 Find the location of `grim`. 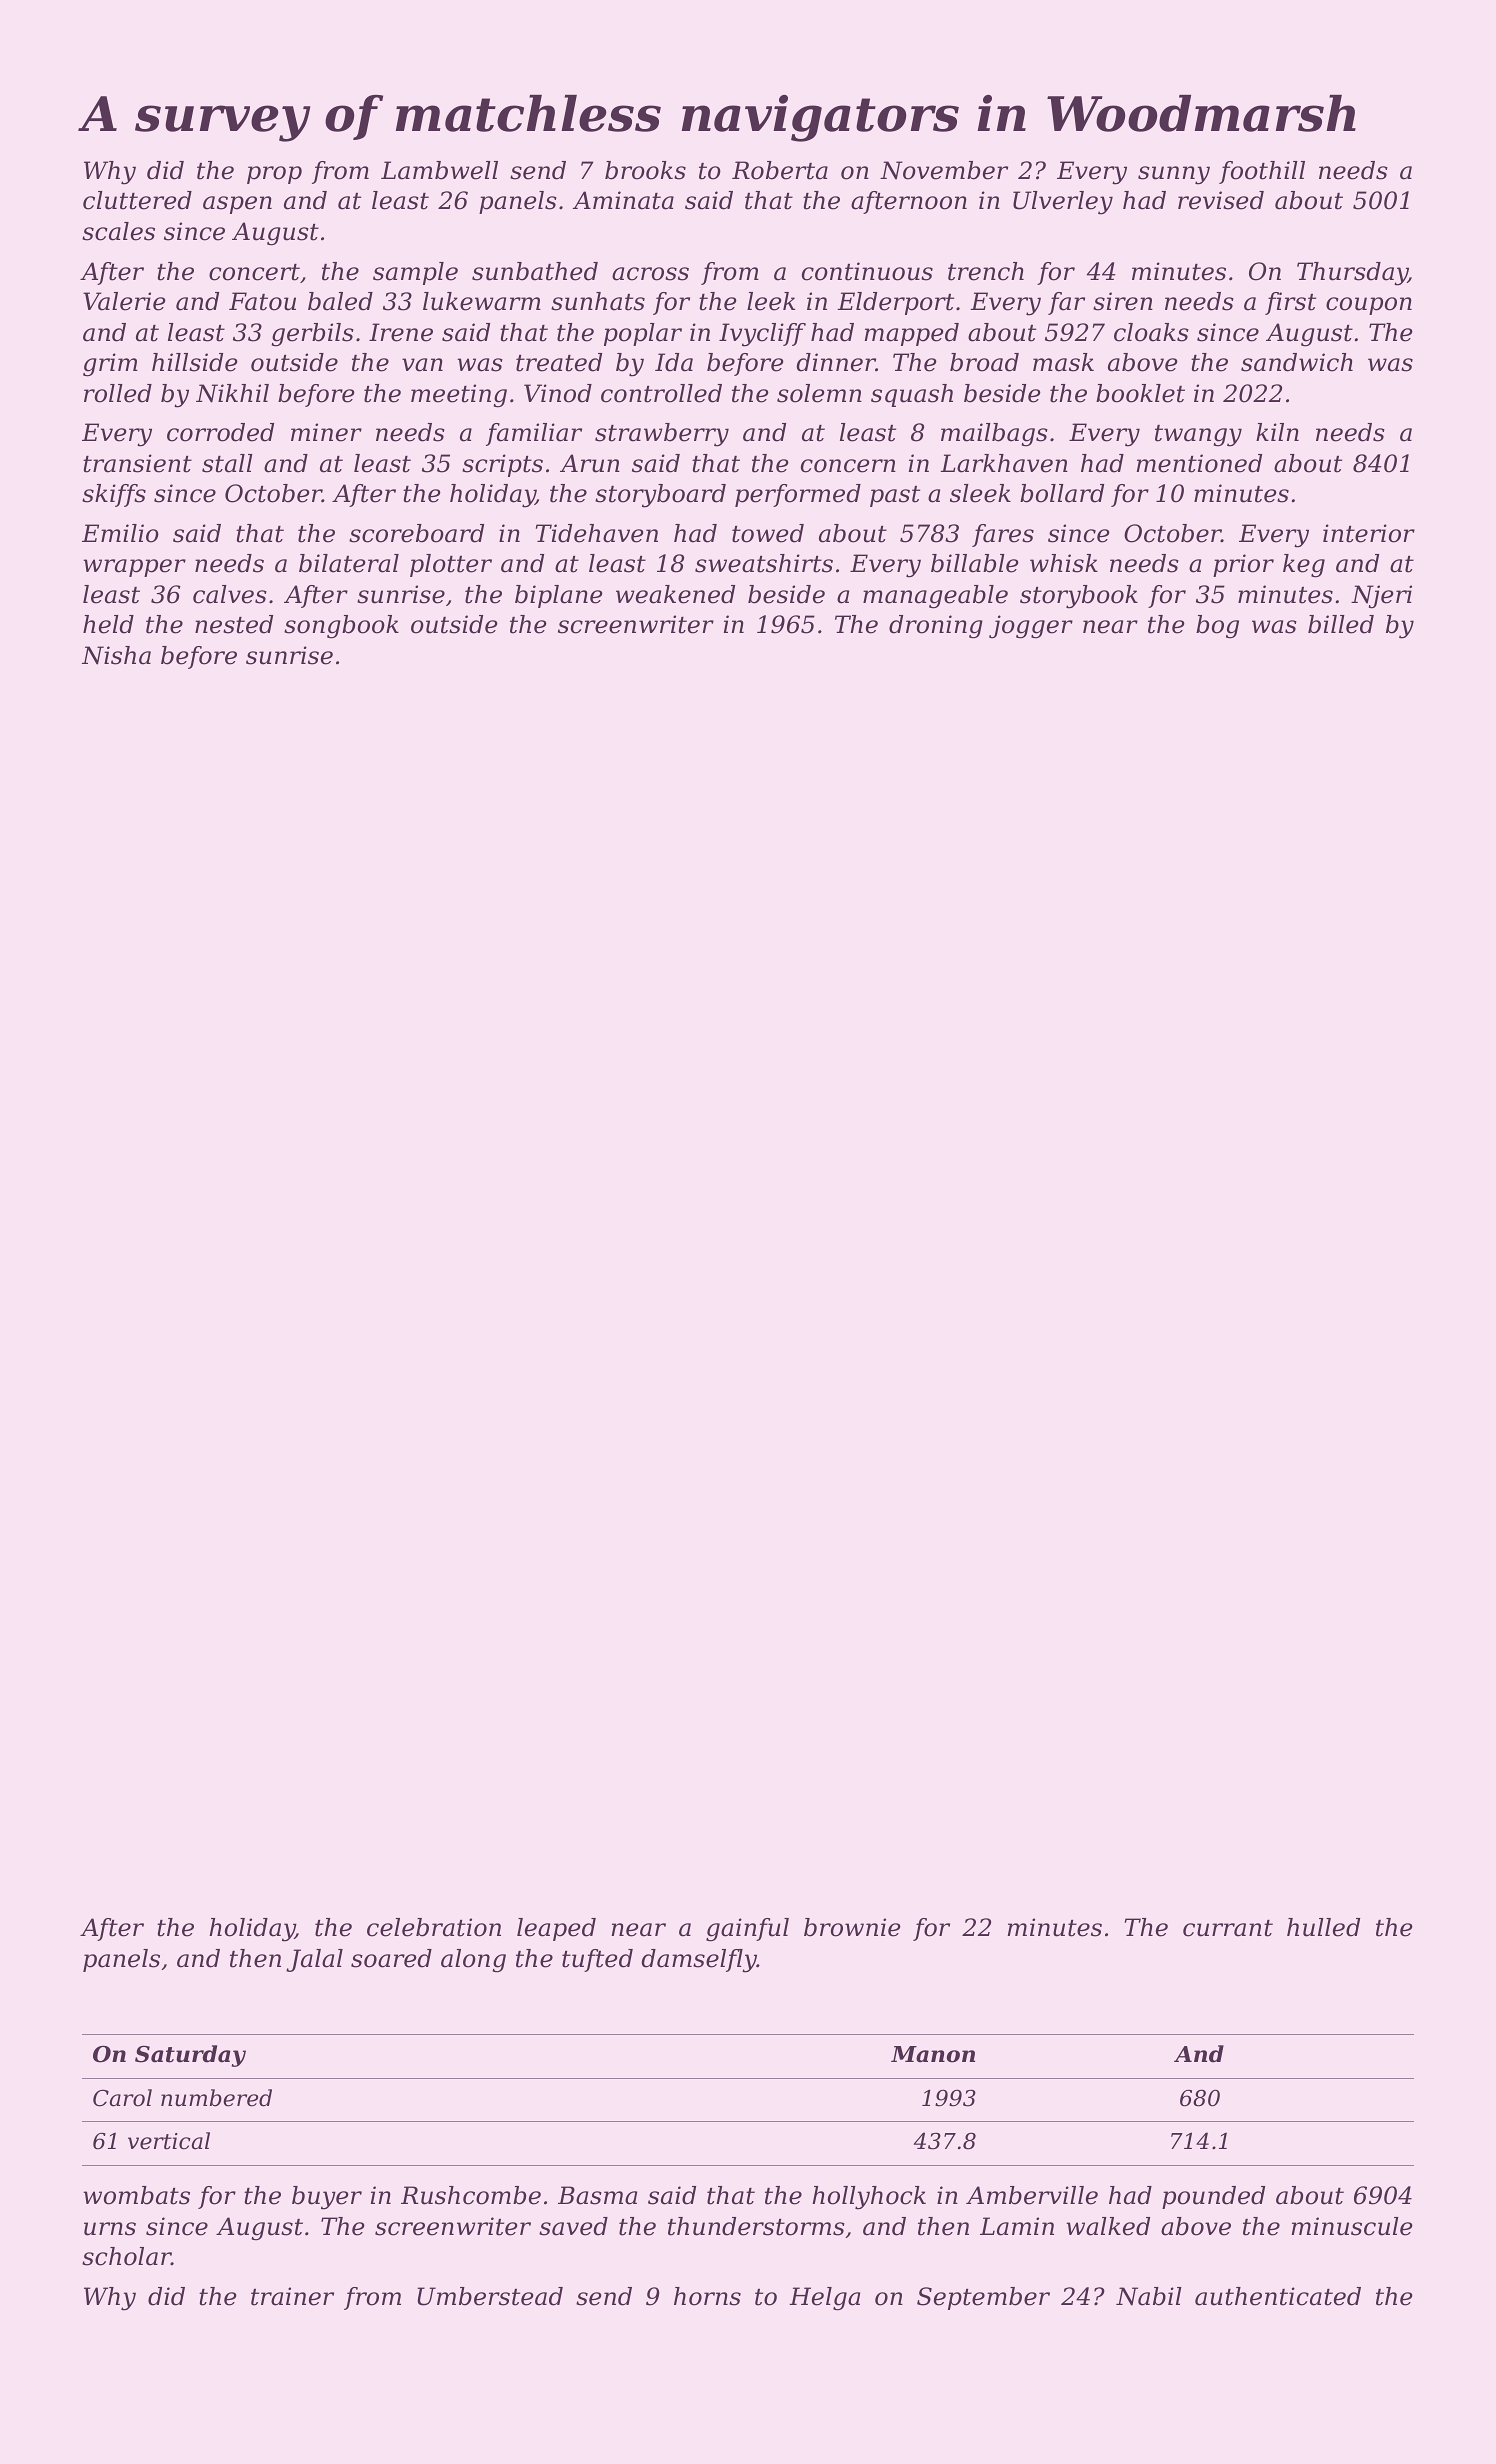

grim is located at coordinates (110, 365).
